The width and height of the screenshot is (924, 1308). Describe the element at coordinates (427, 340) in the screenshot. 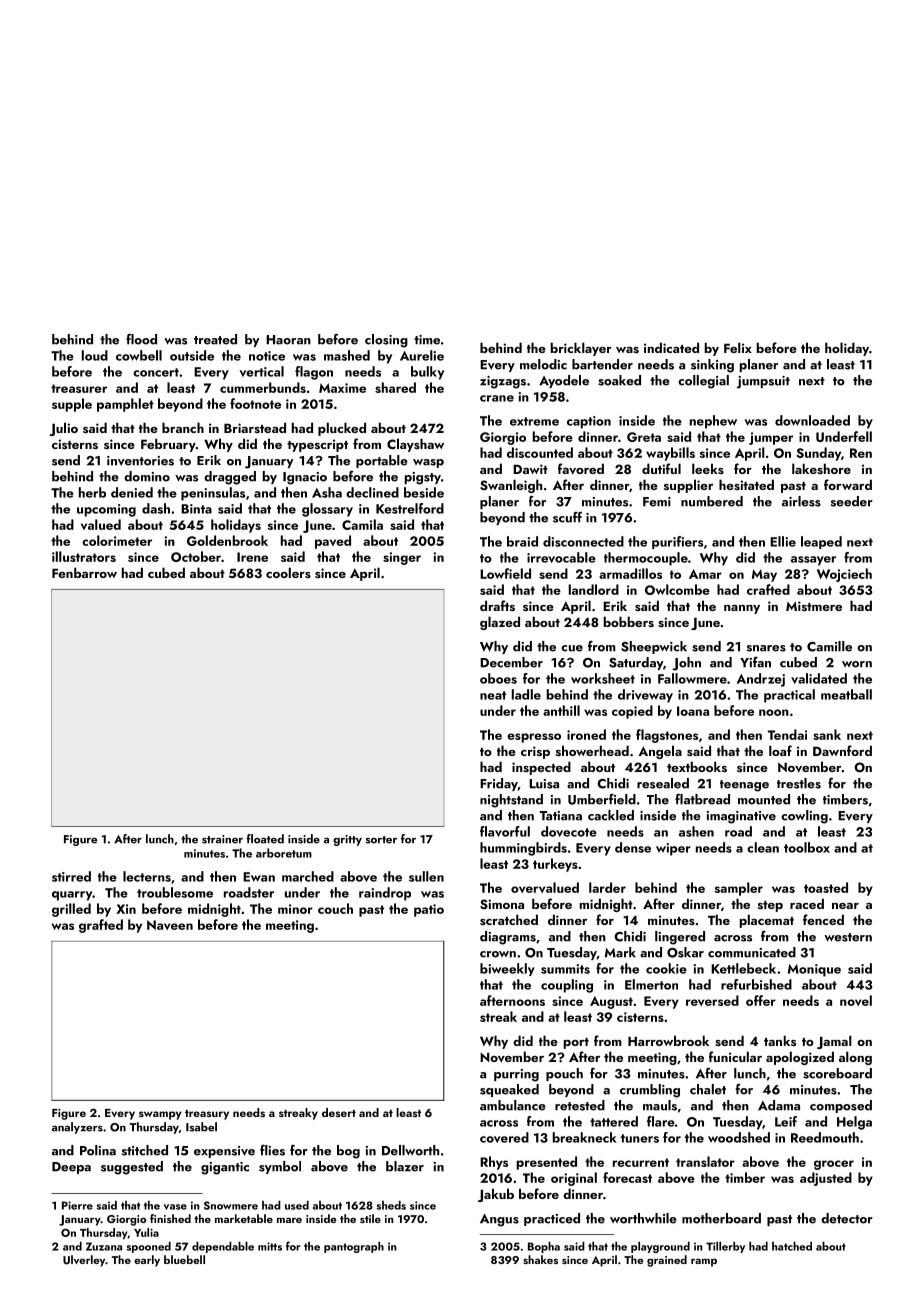

I see `time` at that location.
